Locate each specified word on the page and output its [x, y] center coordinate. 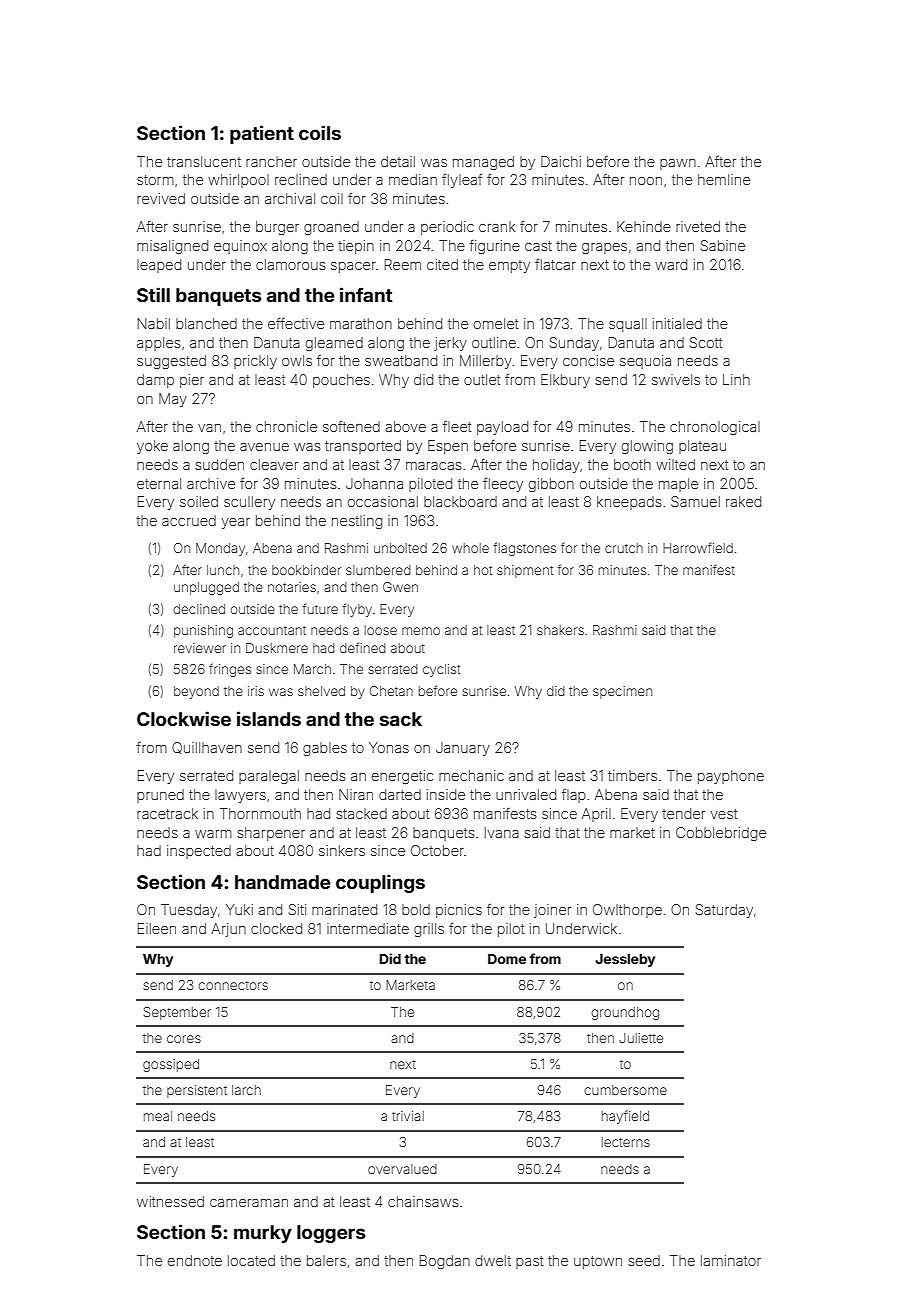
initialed [677, 323]
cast [538, 246]
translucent [204, 161]
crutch [624, 548]
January [463, 749]
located [251, 1260]
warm [213, 834]
